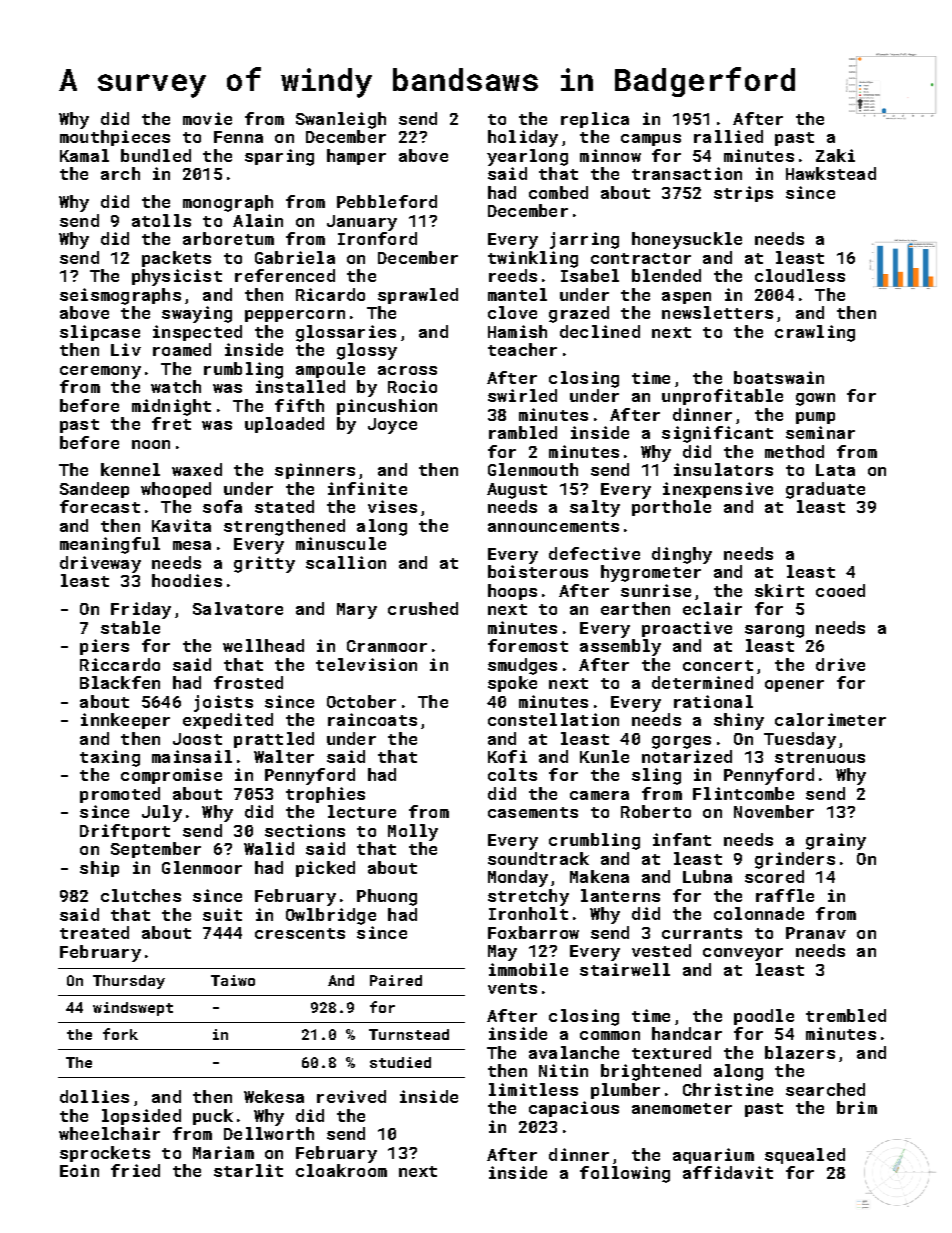  What do you see at coordinates (258, 220) in the screenshot?
I see `Alain` at bounding box center [258, 220].
